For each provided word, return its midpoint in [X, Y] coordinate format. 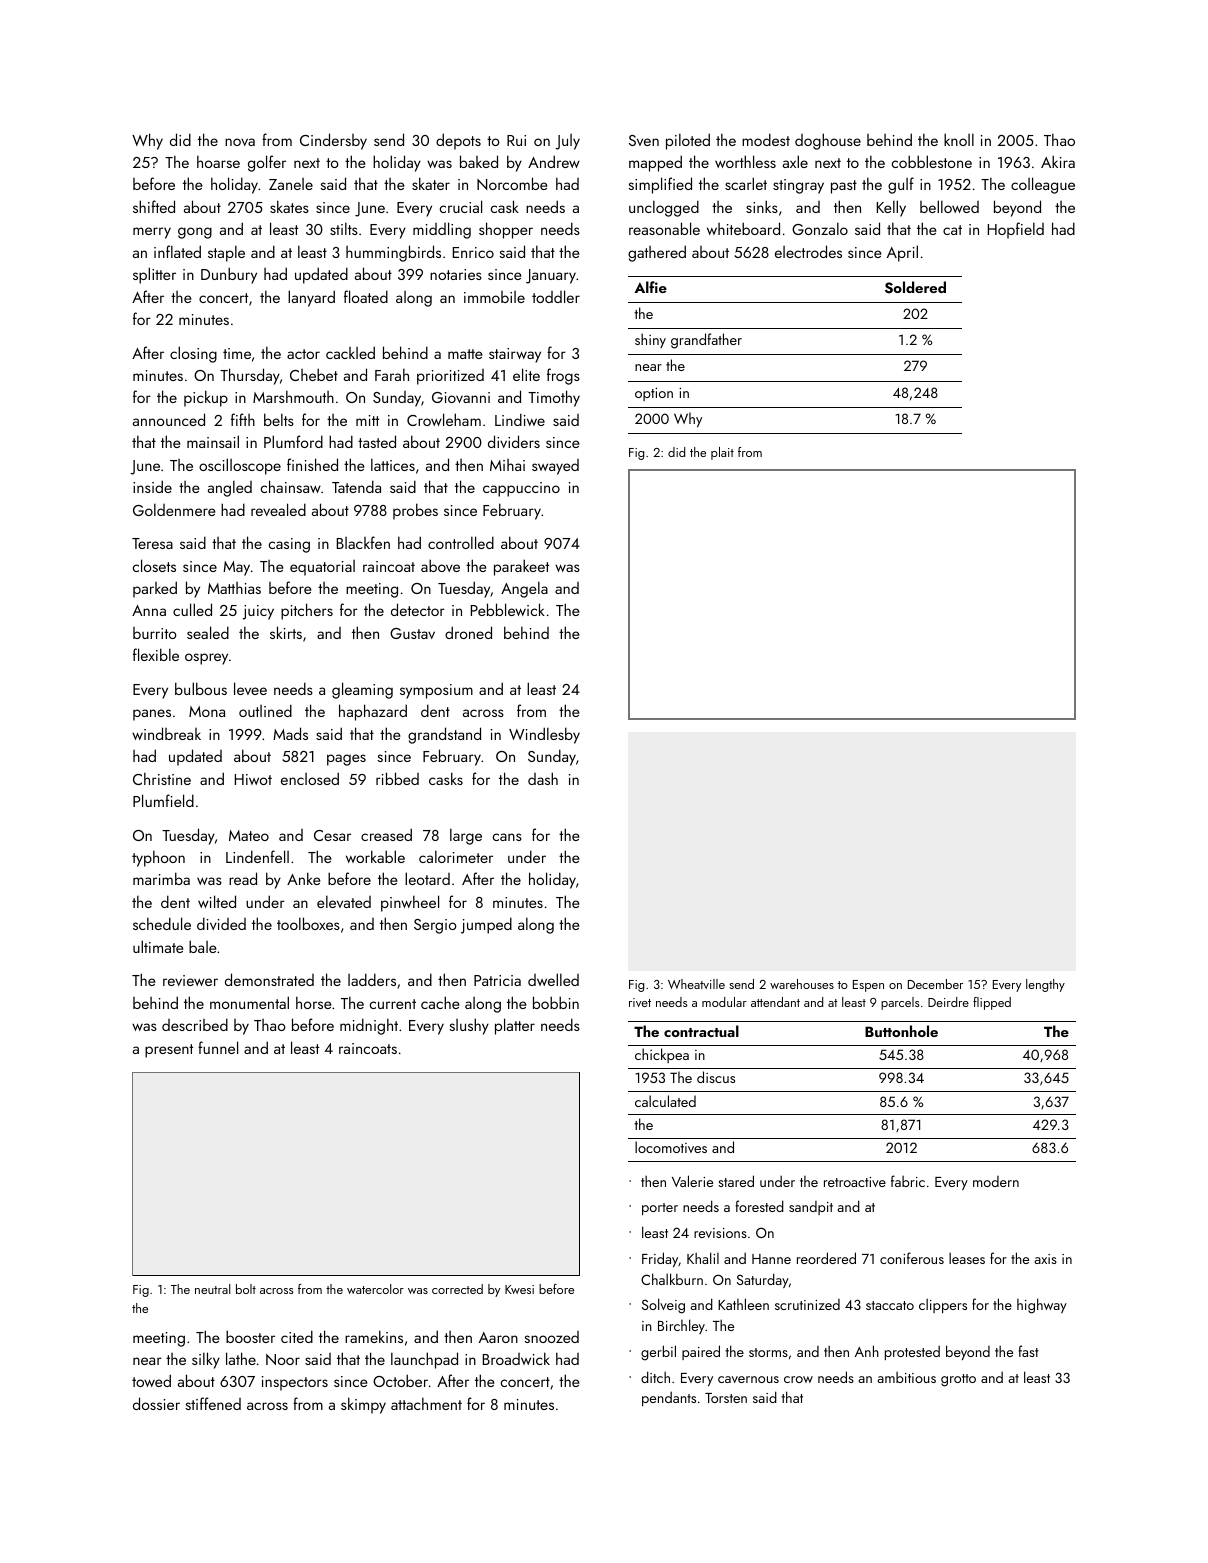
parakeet [521, 567]
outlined [265, 710]
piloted [688, 141]
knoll [959, 139]
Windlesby [544, 735]
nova [240, 142]
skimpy [363, 1405]
